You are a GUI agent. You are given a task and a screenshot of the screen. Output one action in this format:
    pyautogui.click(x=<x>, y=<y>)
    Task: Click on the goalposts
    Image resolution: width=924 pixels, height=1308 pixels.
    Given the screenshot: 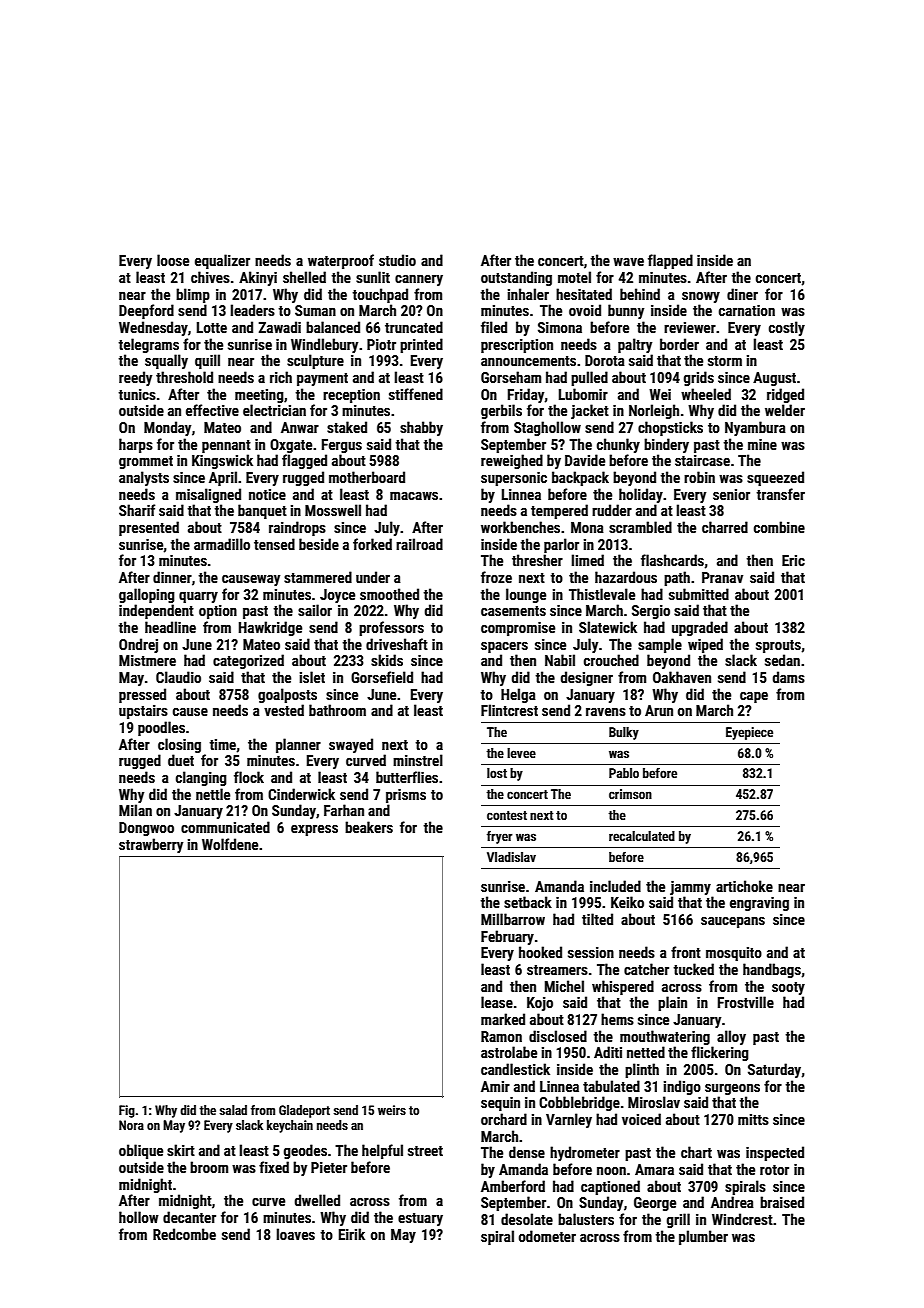 What is the action you would take?
    pyautogui.click(x=287, y=695)
